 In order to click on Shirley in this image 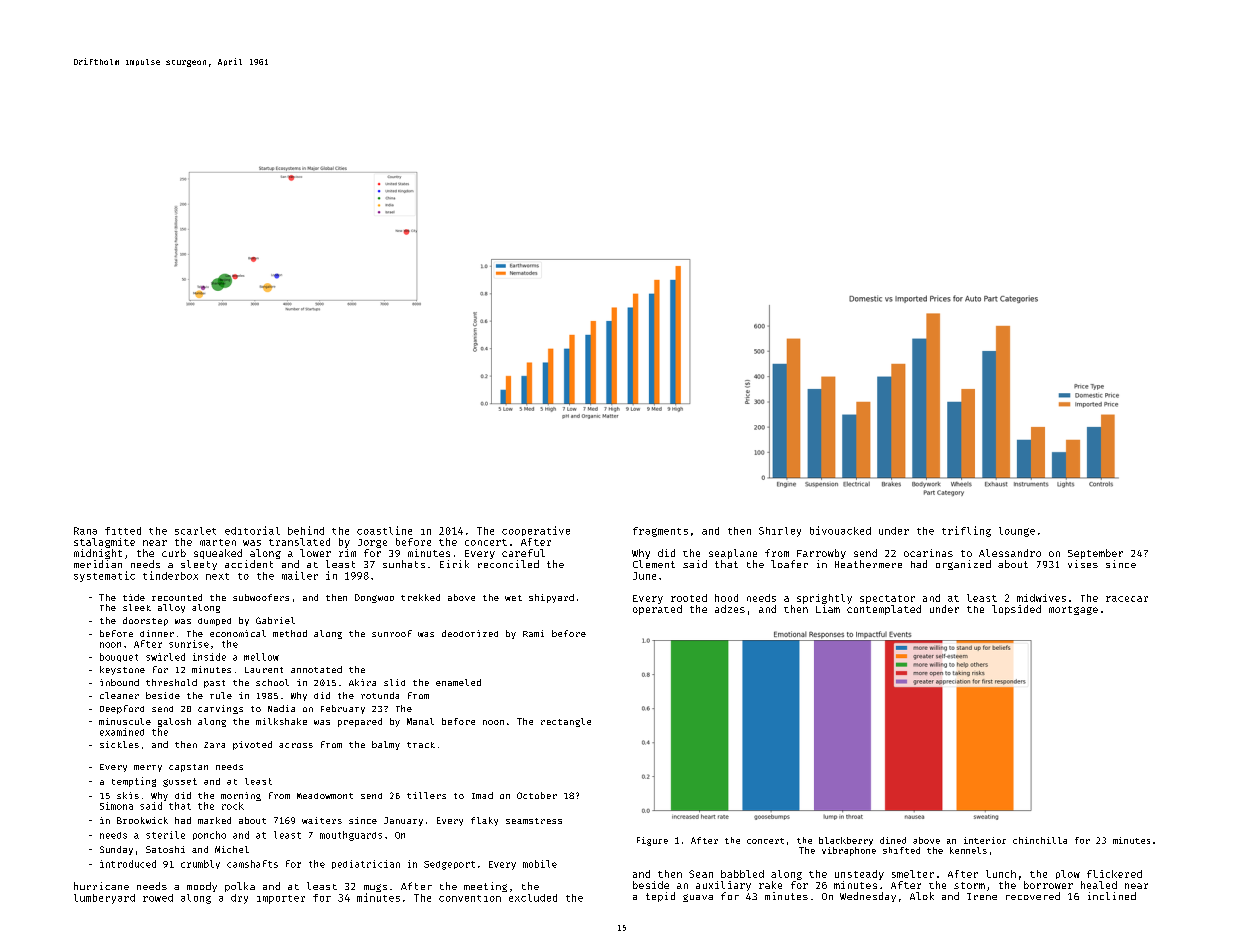, I will do `click(780, 532)`.
